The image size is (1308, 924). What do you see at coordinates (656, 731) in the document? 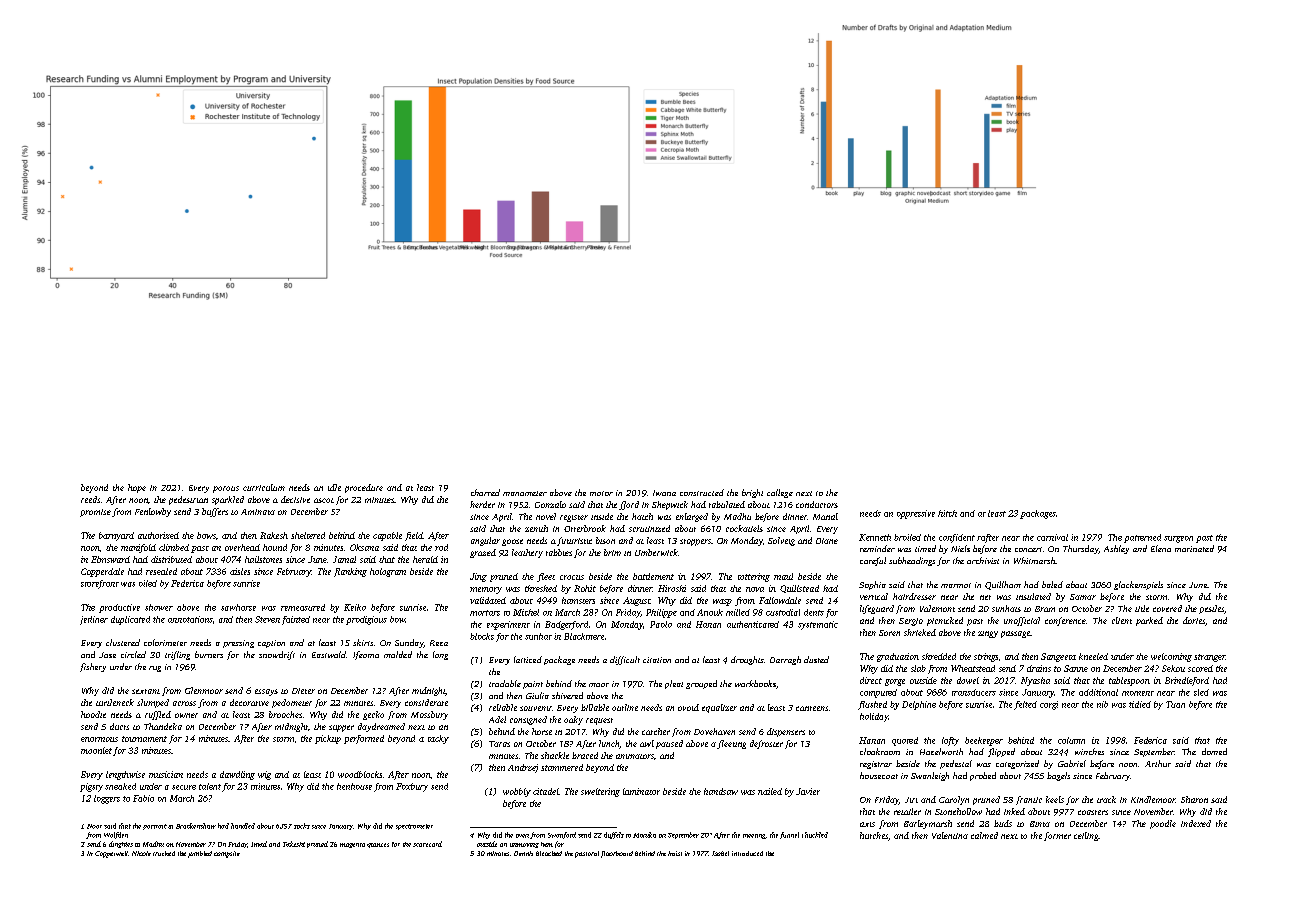
I see `catcher` at bounding box center [656, 731].
